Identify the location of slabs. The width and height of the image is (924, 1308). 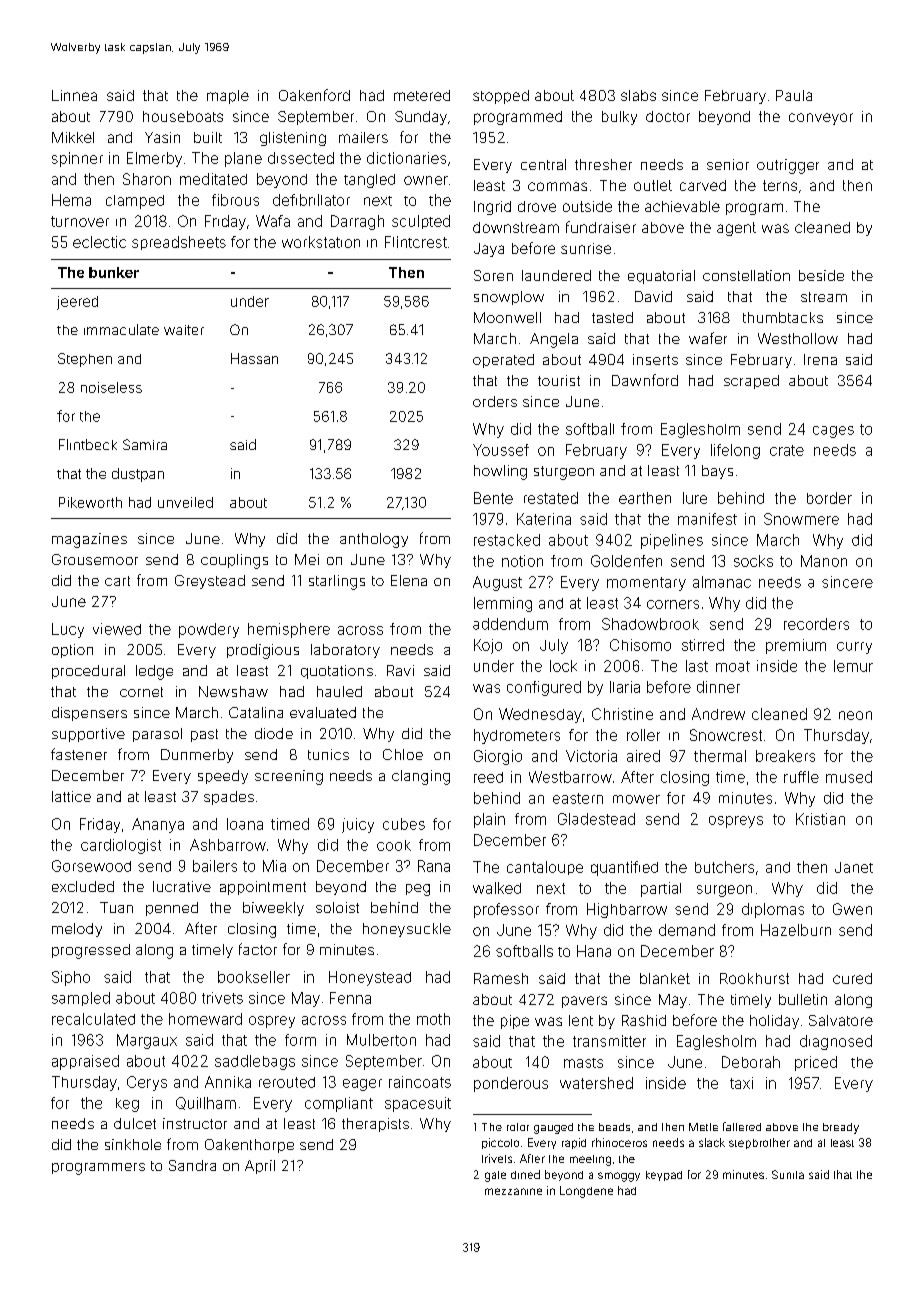
(638, 95).
